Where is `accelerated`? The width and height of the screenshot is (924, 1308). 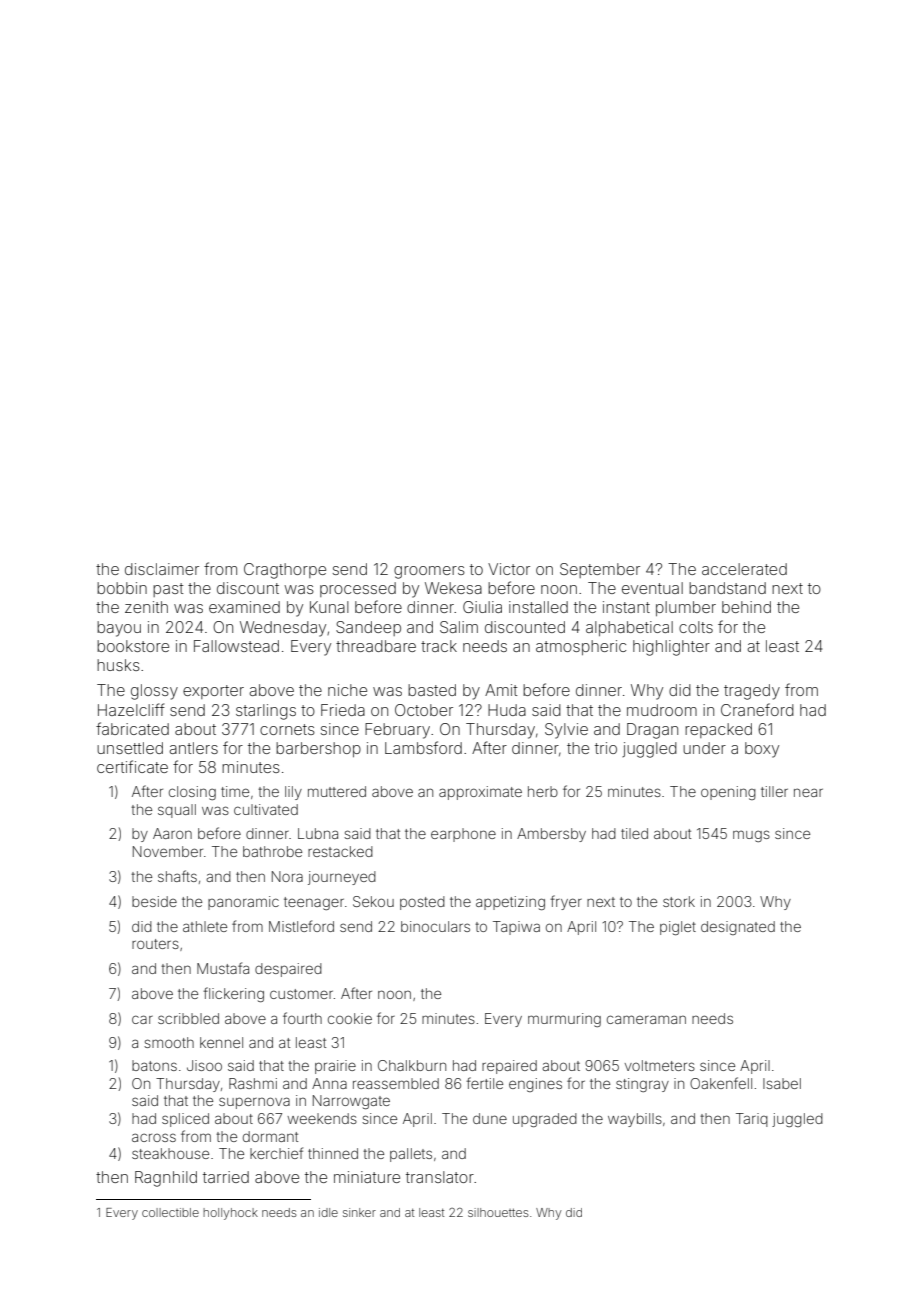 accelerated is located at coordinates (744, 569).
